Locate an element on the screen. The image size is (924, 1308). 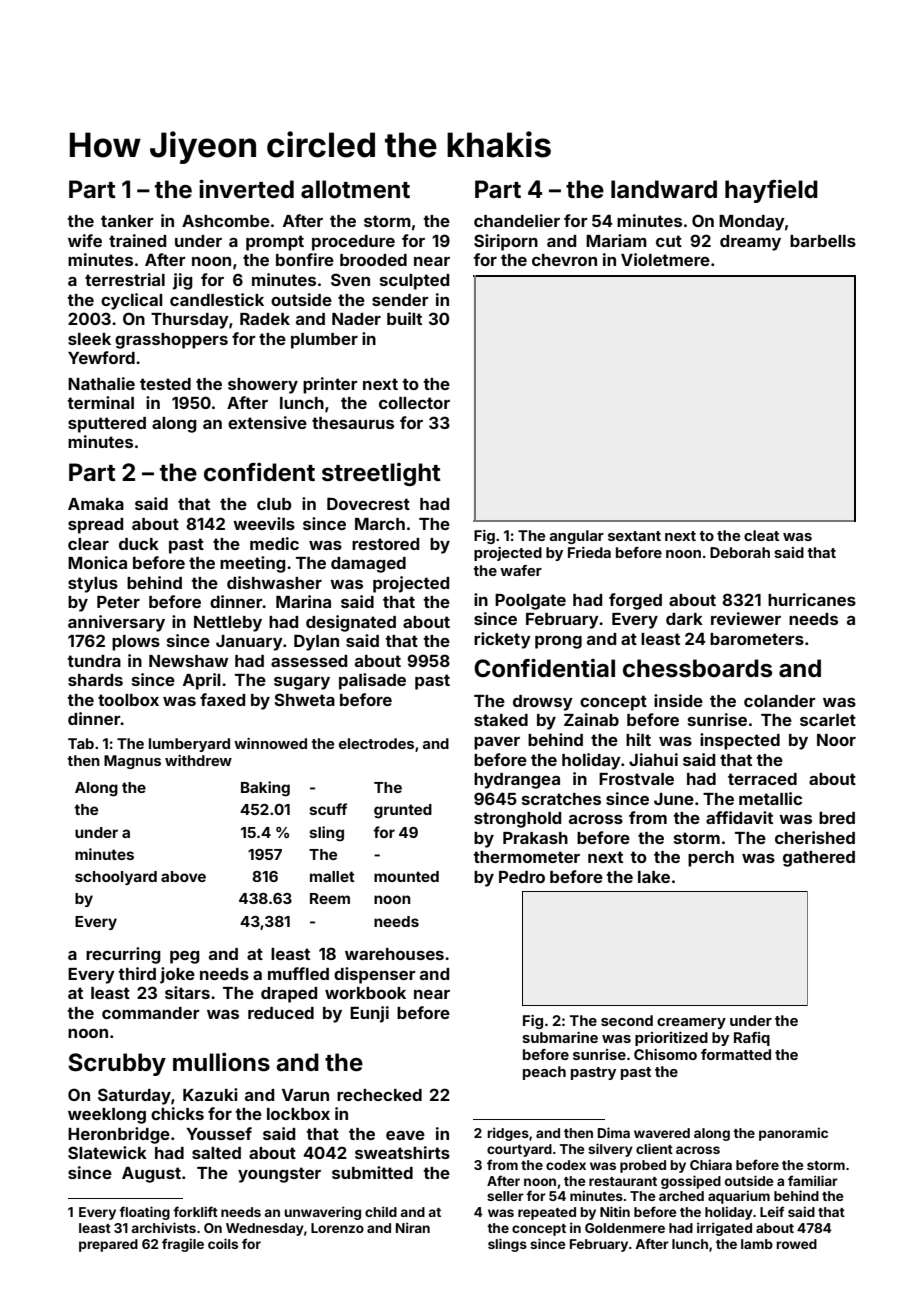
prepared is located at coordinates (108, 1245).
